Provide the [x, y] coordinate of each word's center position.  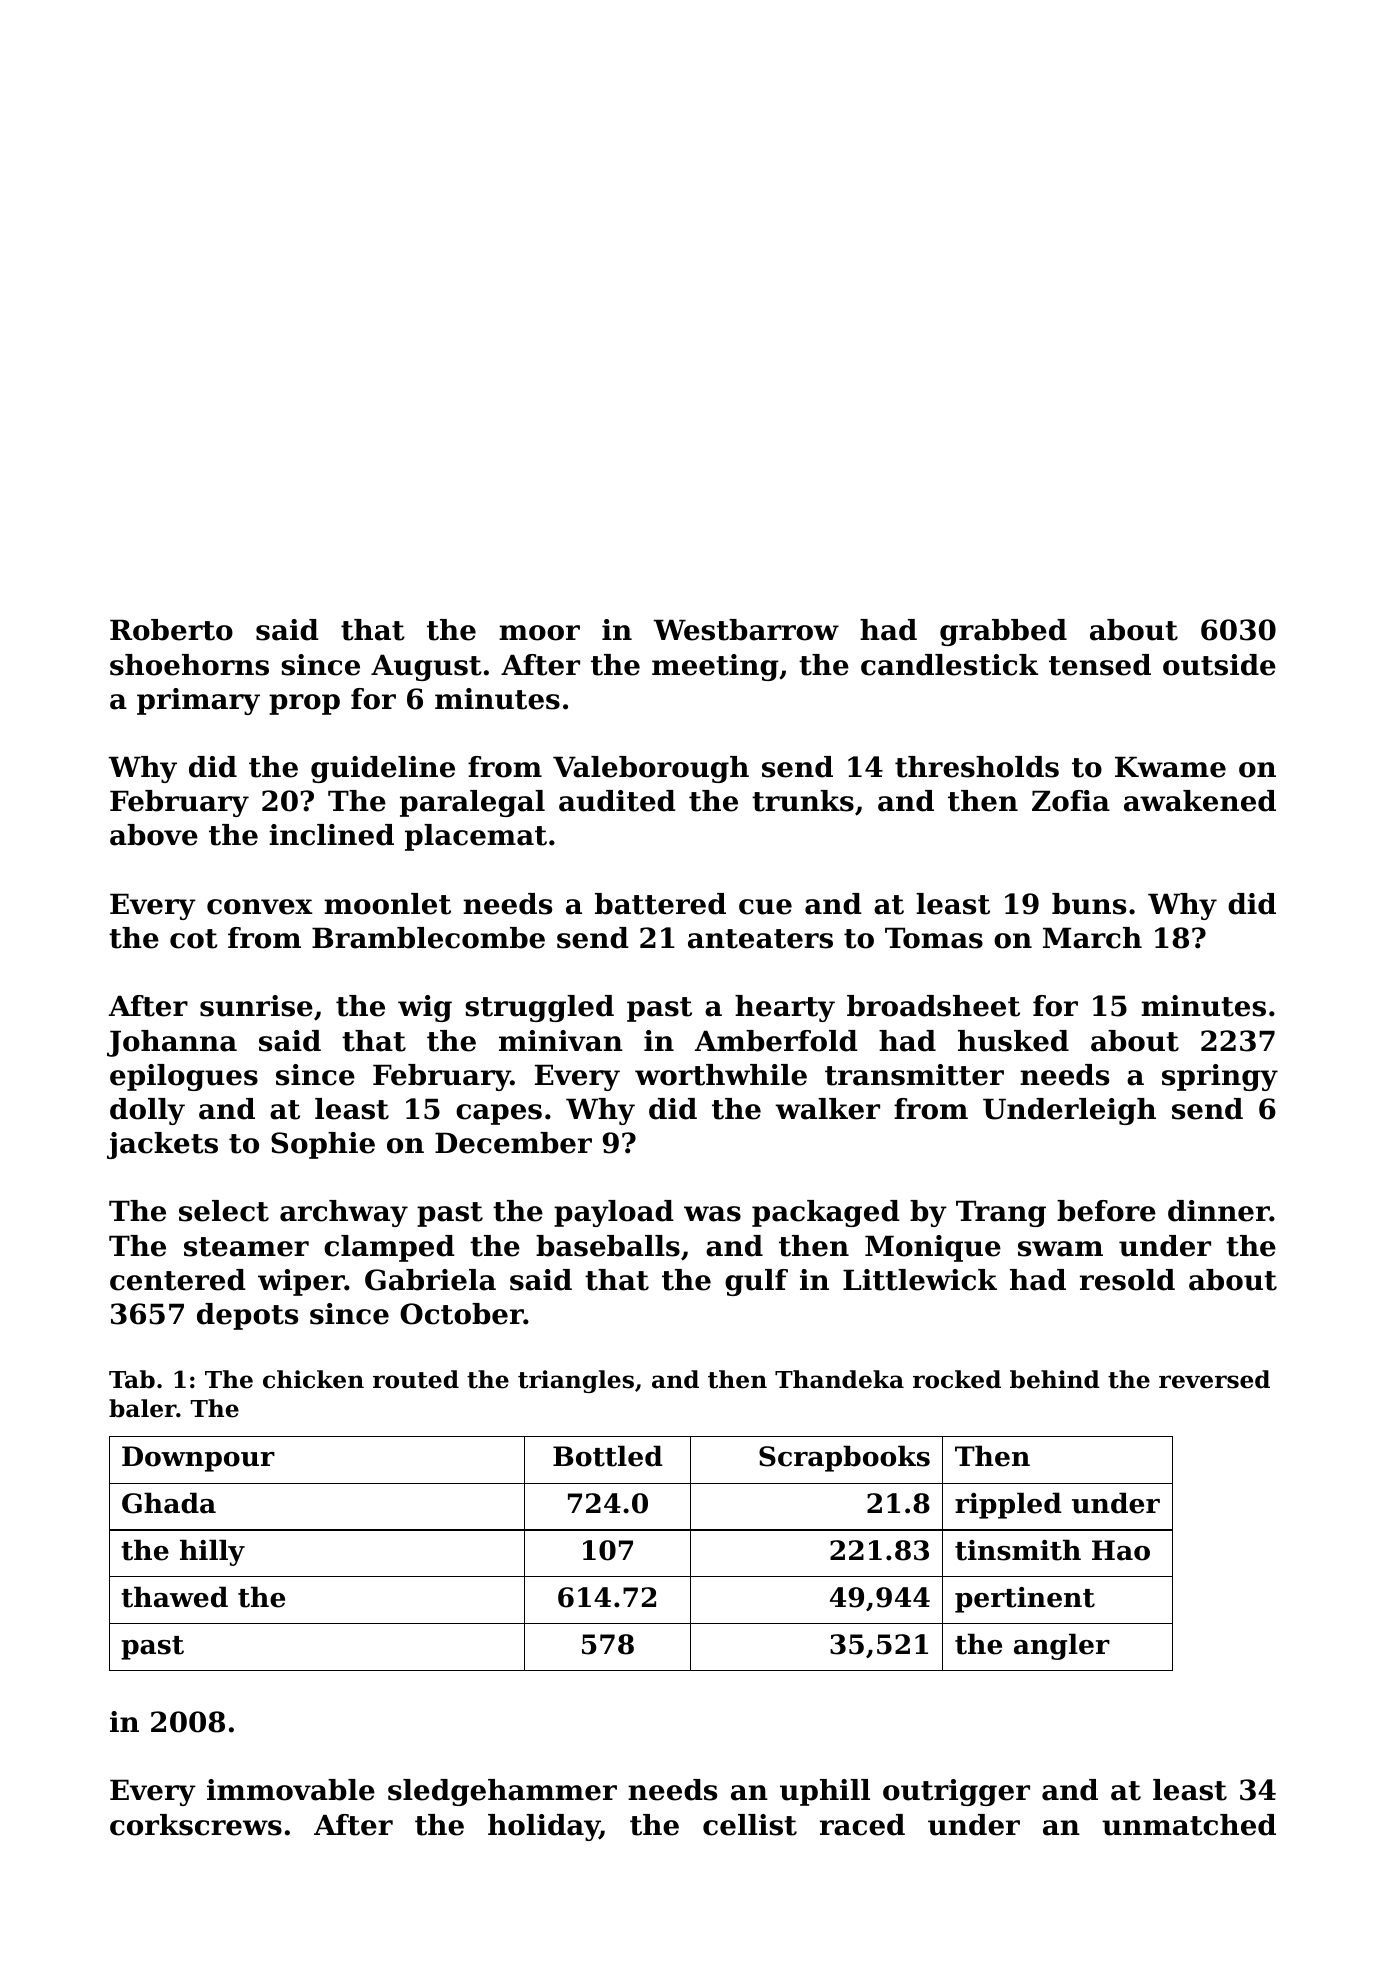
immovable [291, 1790]
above [154, 835]
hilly [212, 1552]
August [426, 667]
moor [539, 633]
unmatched [1189, 1825]
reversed [1214, 1379]
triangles [576, 1381]
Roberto [171, 630]
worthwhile [721, 1075]
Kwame [1170, 767]
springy [1220, 1077]
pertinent [1025, 1600]
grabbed [1003, 632]
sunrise [256, 1006]
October [462, 1314]
